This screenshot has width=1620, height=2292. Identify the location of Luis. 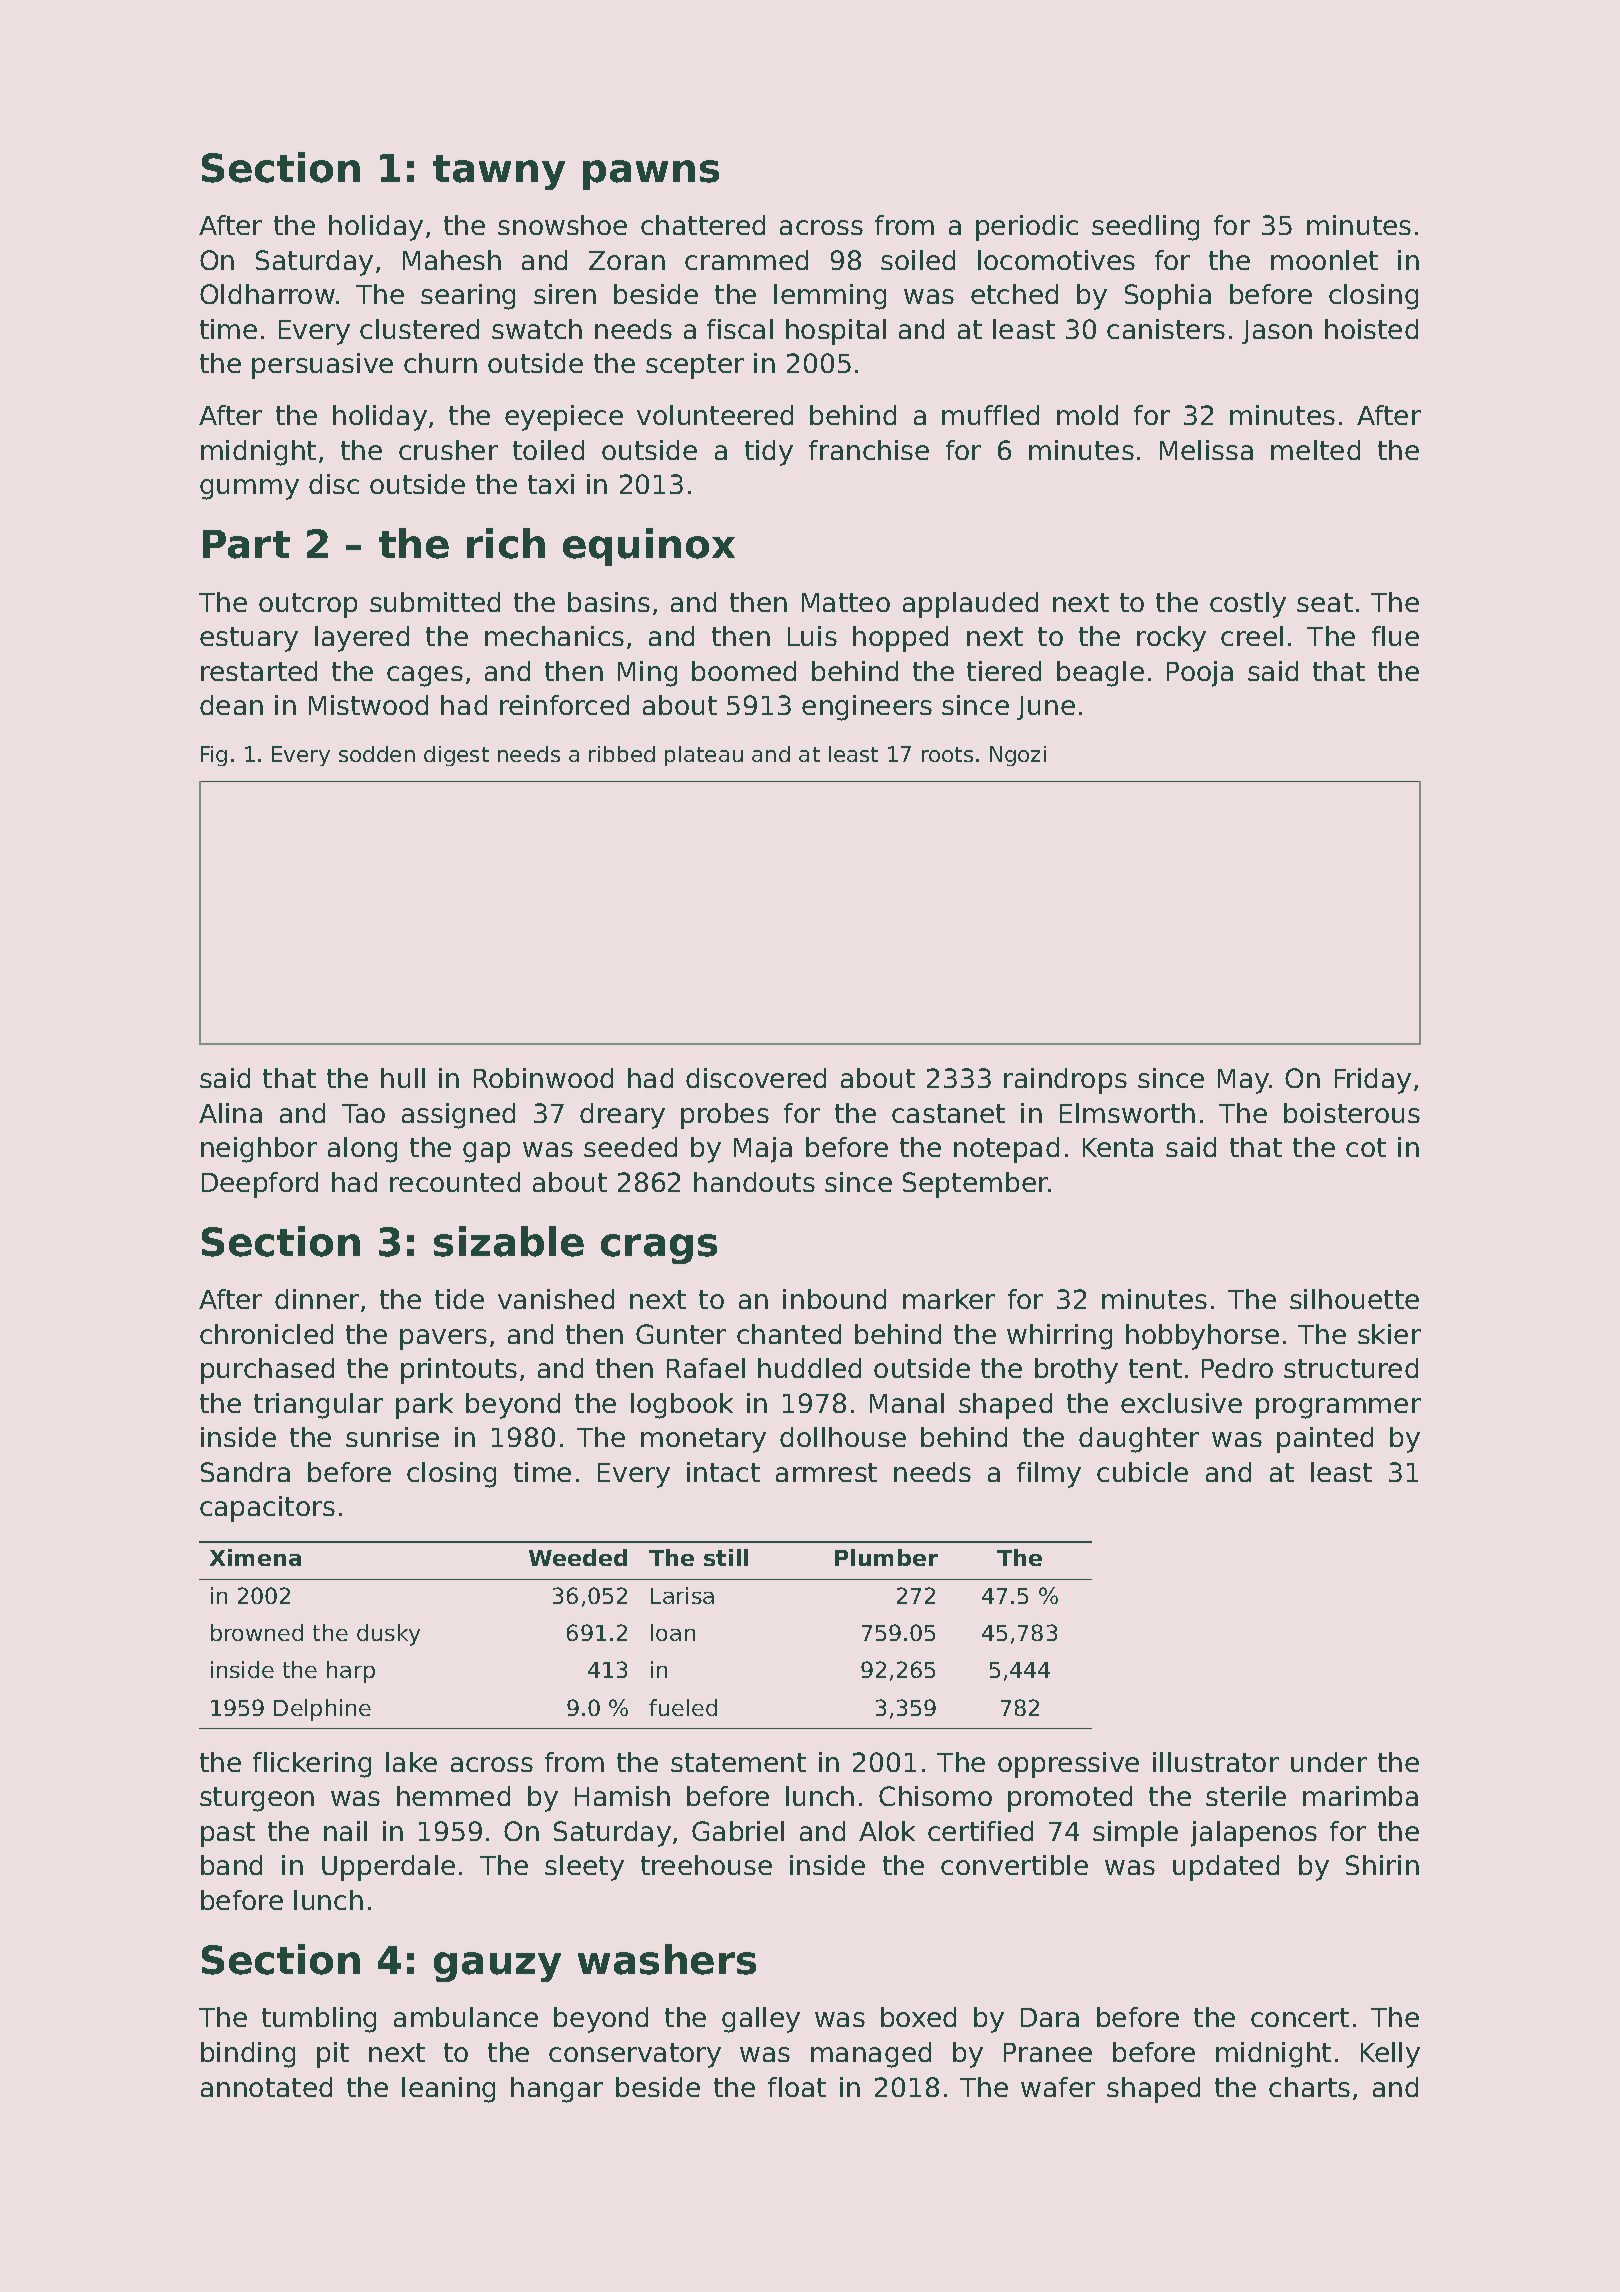
(812, 636).
